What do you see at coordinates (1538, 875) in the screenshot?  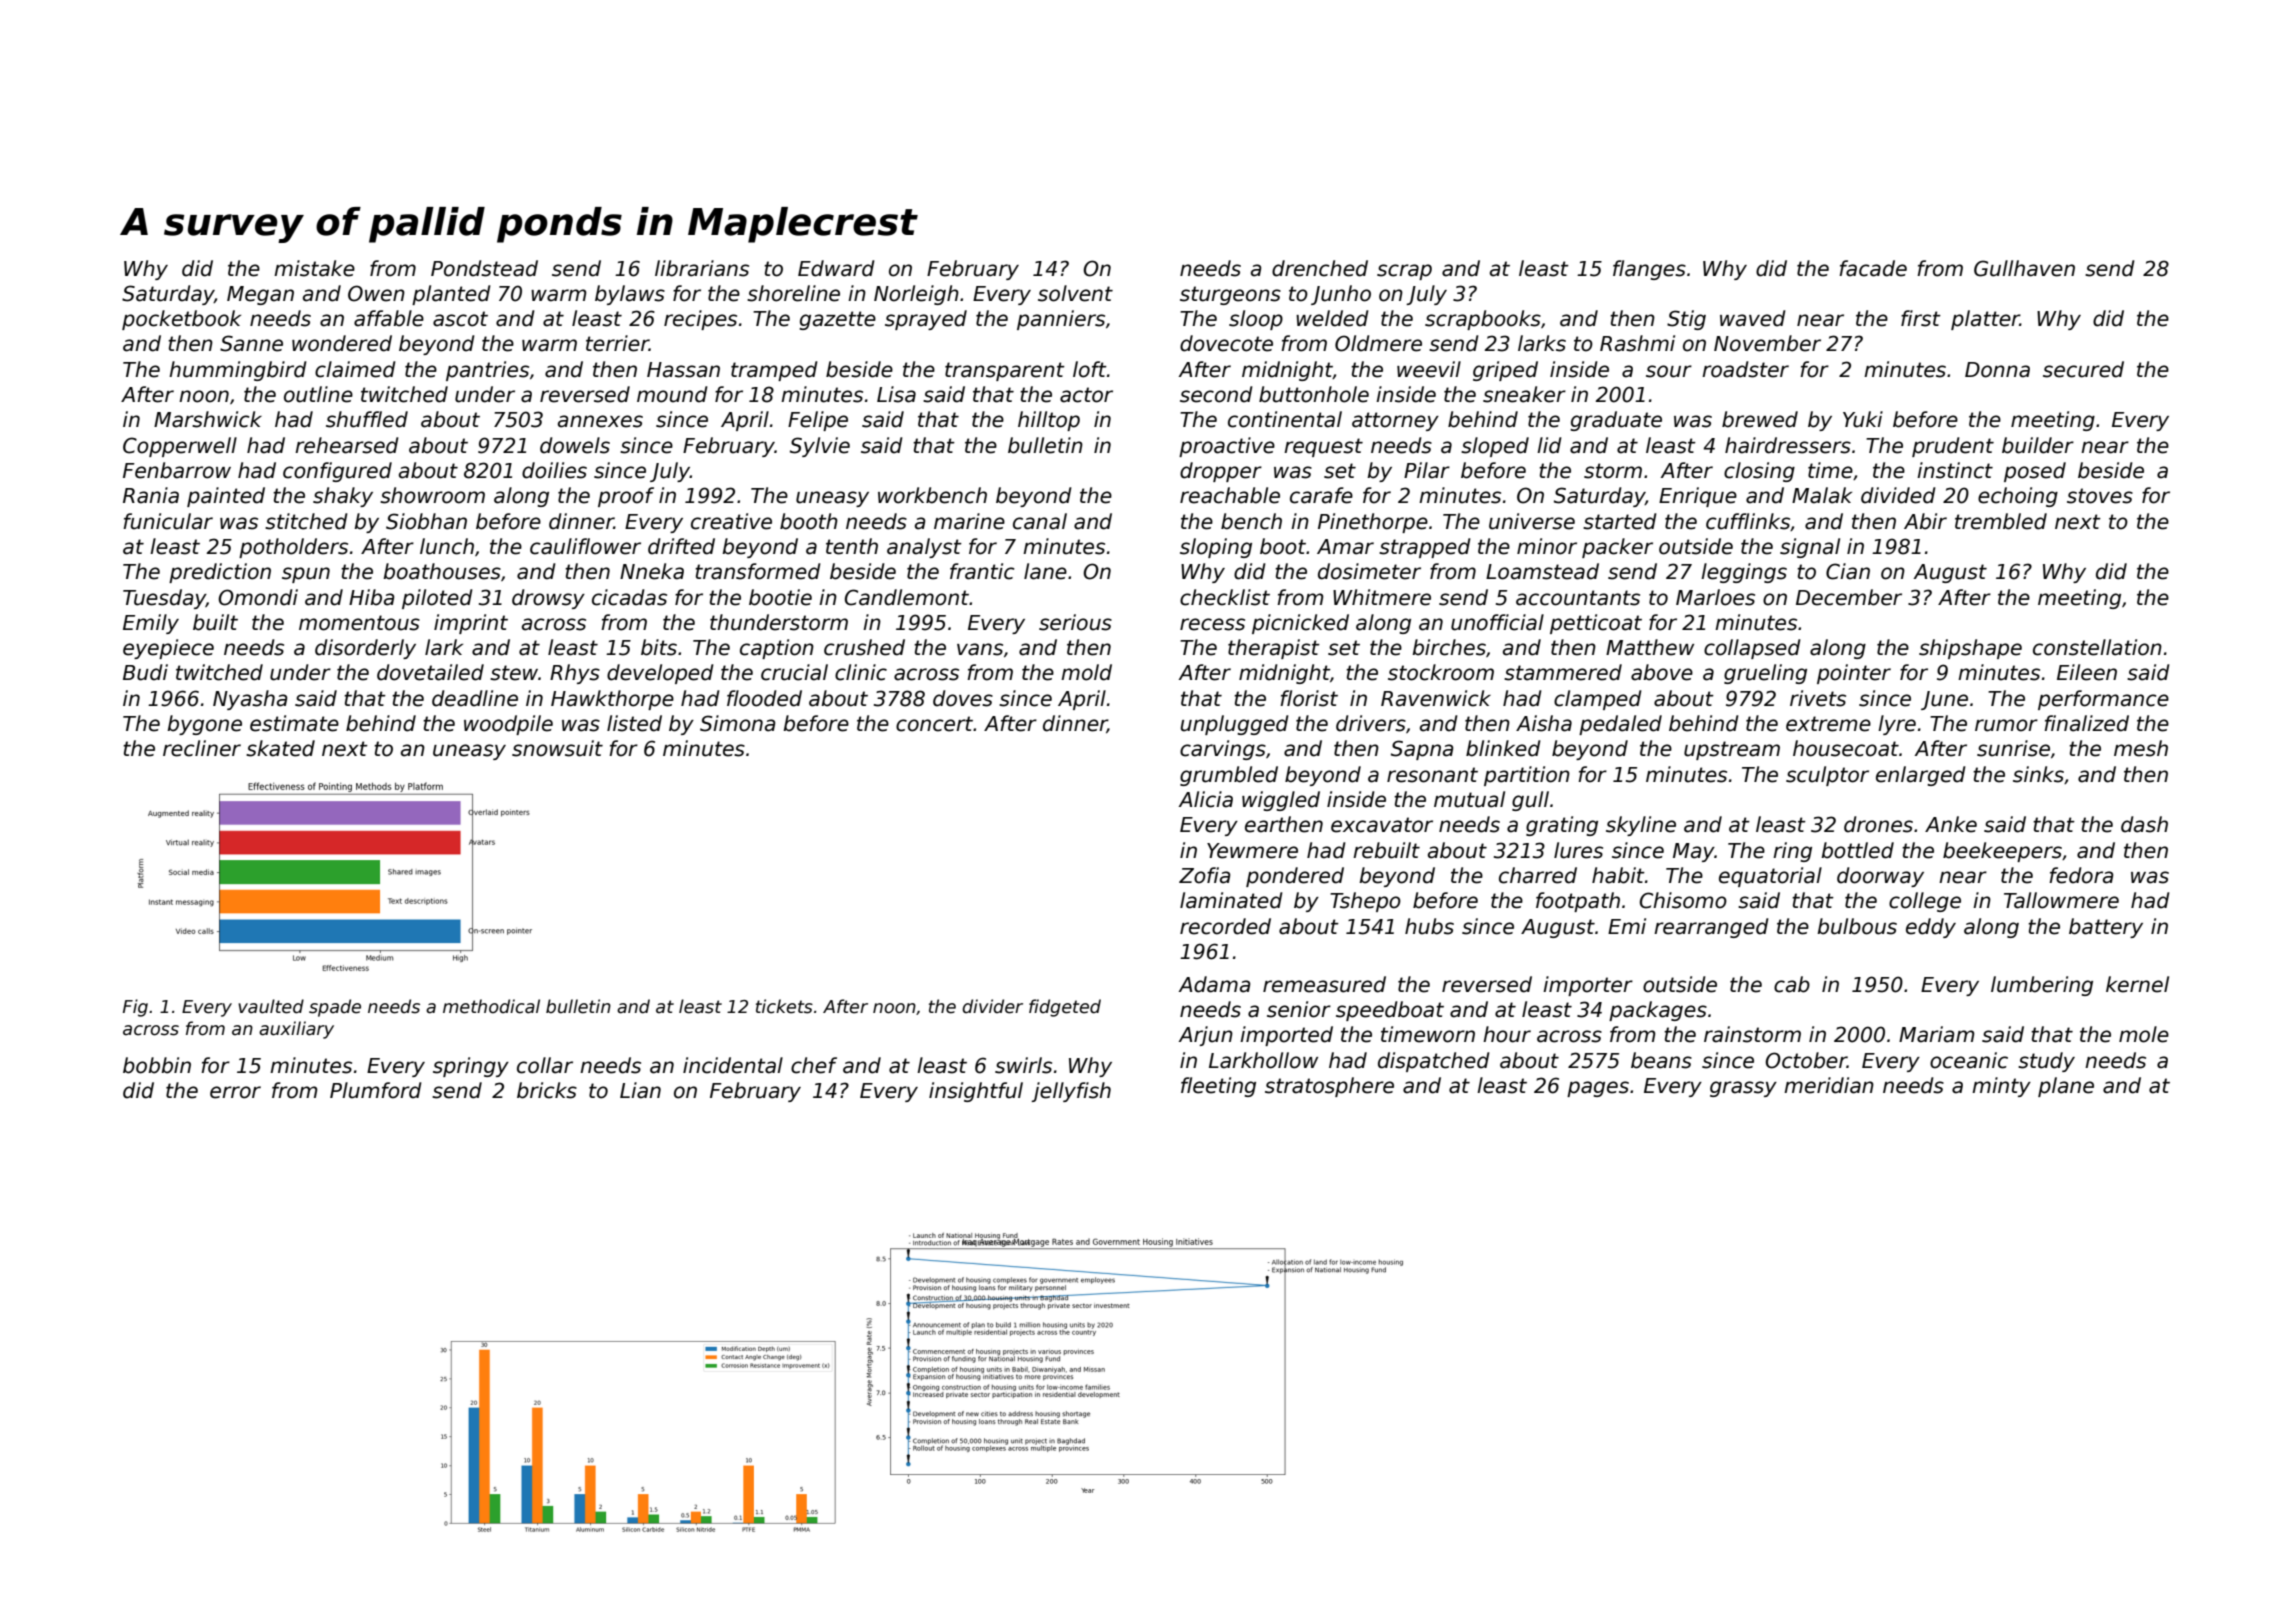 I see `charred` at bounding box center [1538, 875].
